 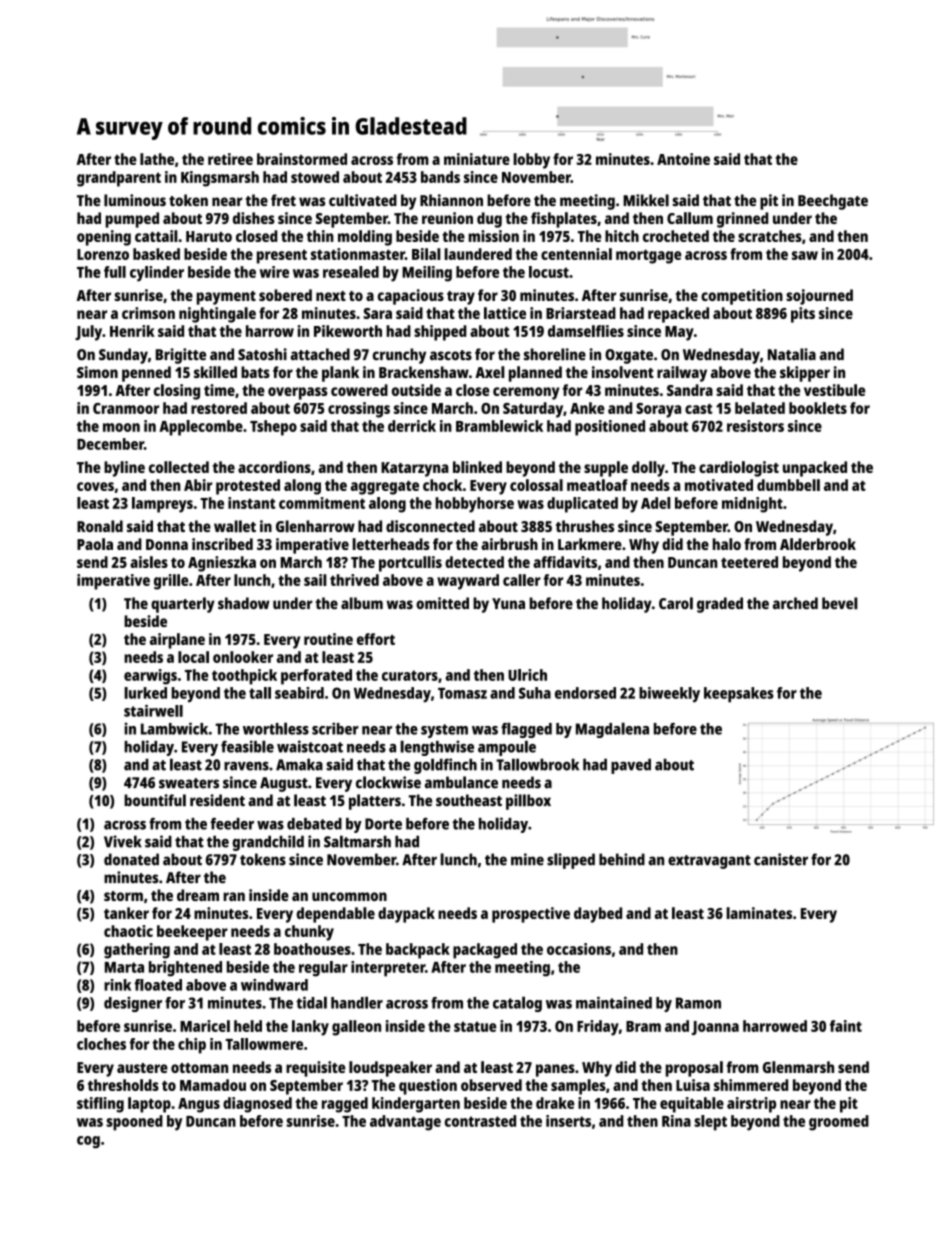 What do you see at coordinates (474, 562) in the document?
I see `detected` at bounding box center [474, 562].
